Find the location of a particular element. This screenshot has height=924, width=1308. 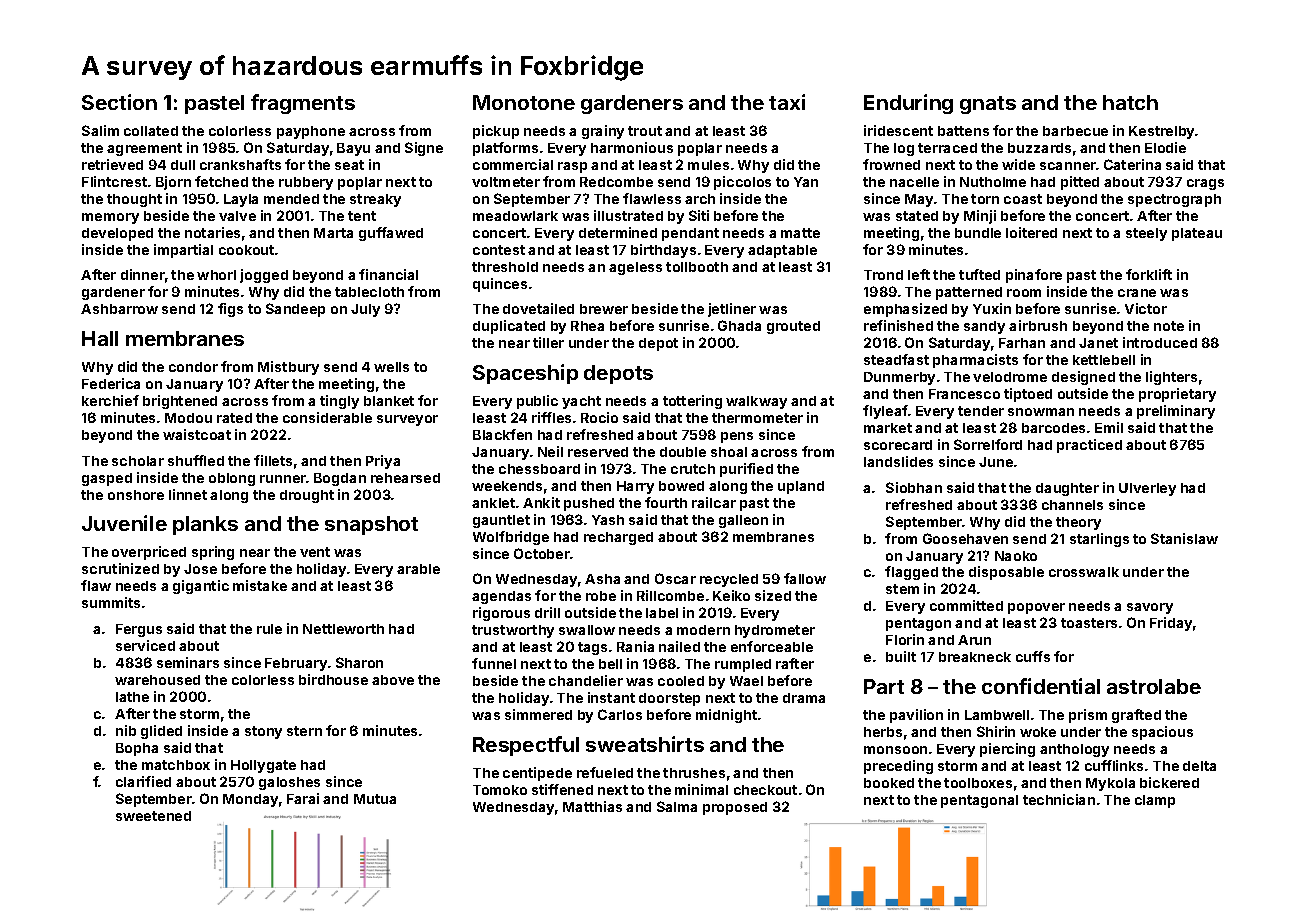

flagged is located at coordinates (911, 573).
